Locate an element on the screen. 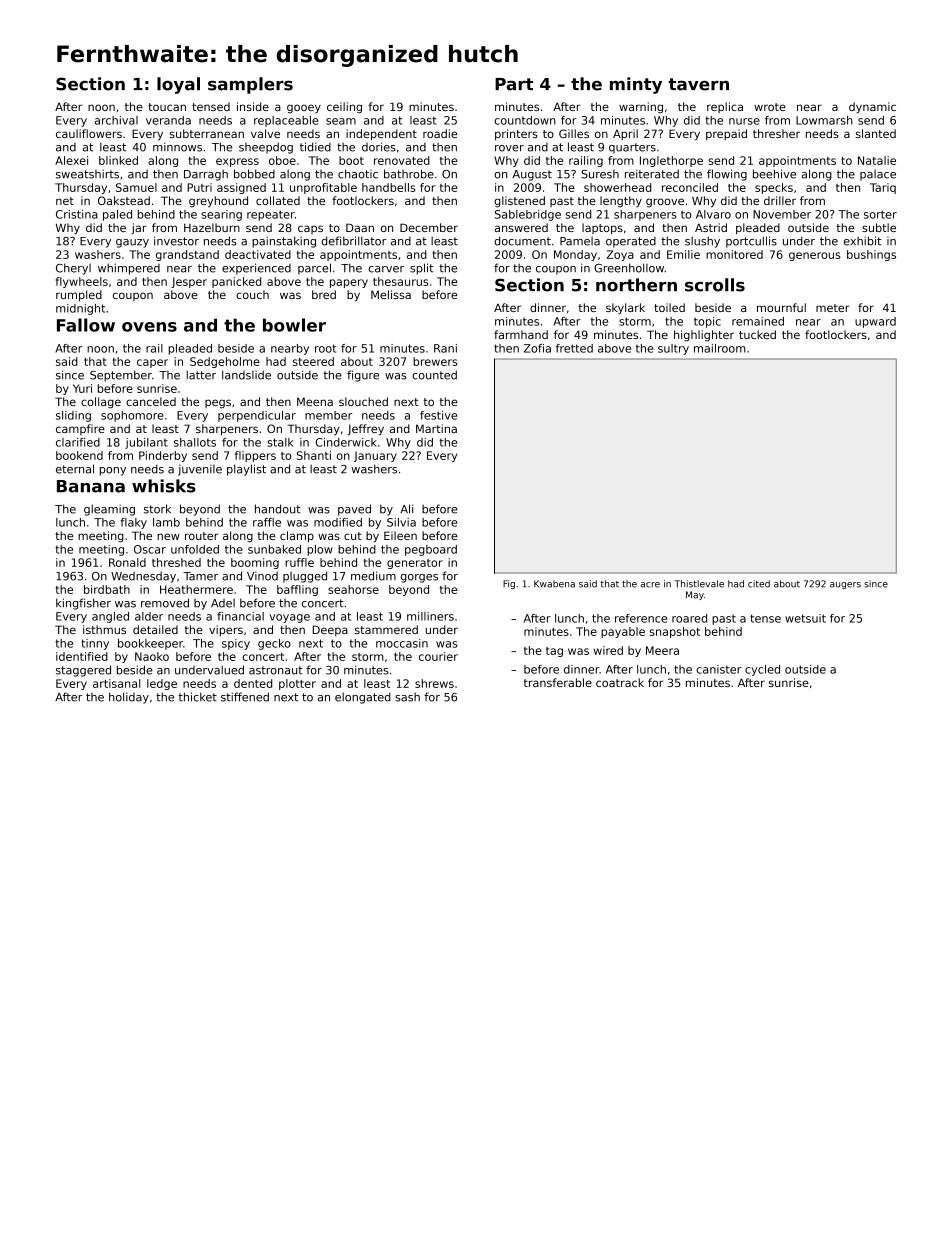  loyal is located at coordinates (178, 85).
